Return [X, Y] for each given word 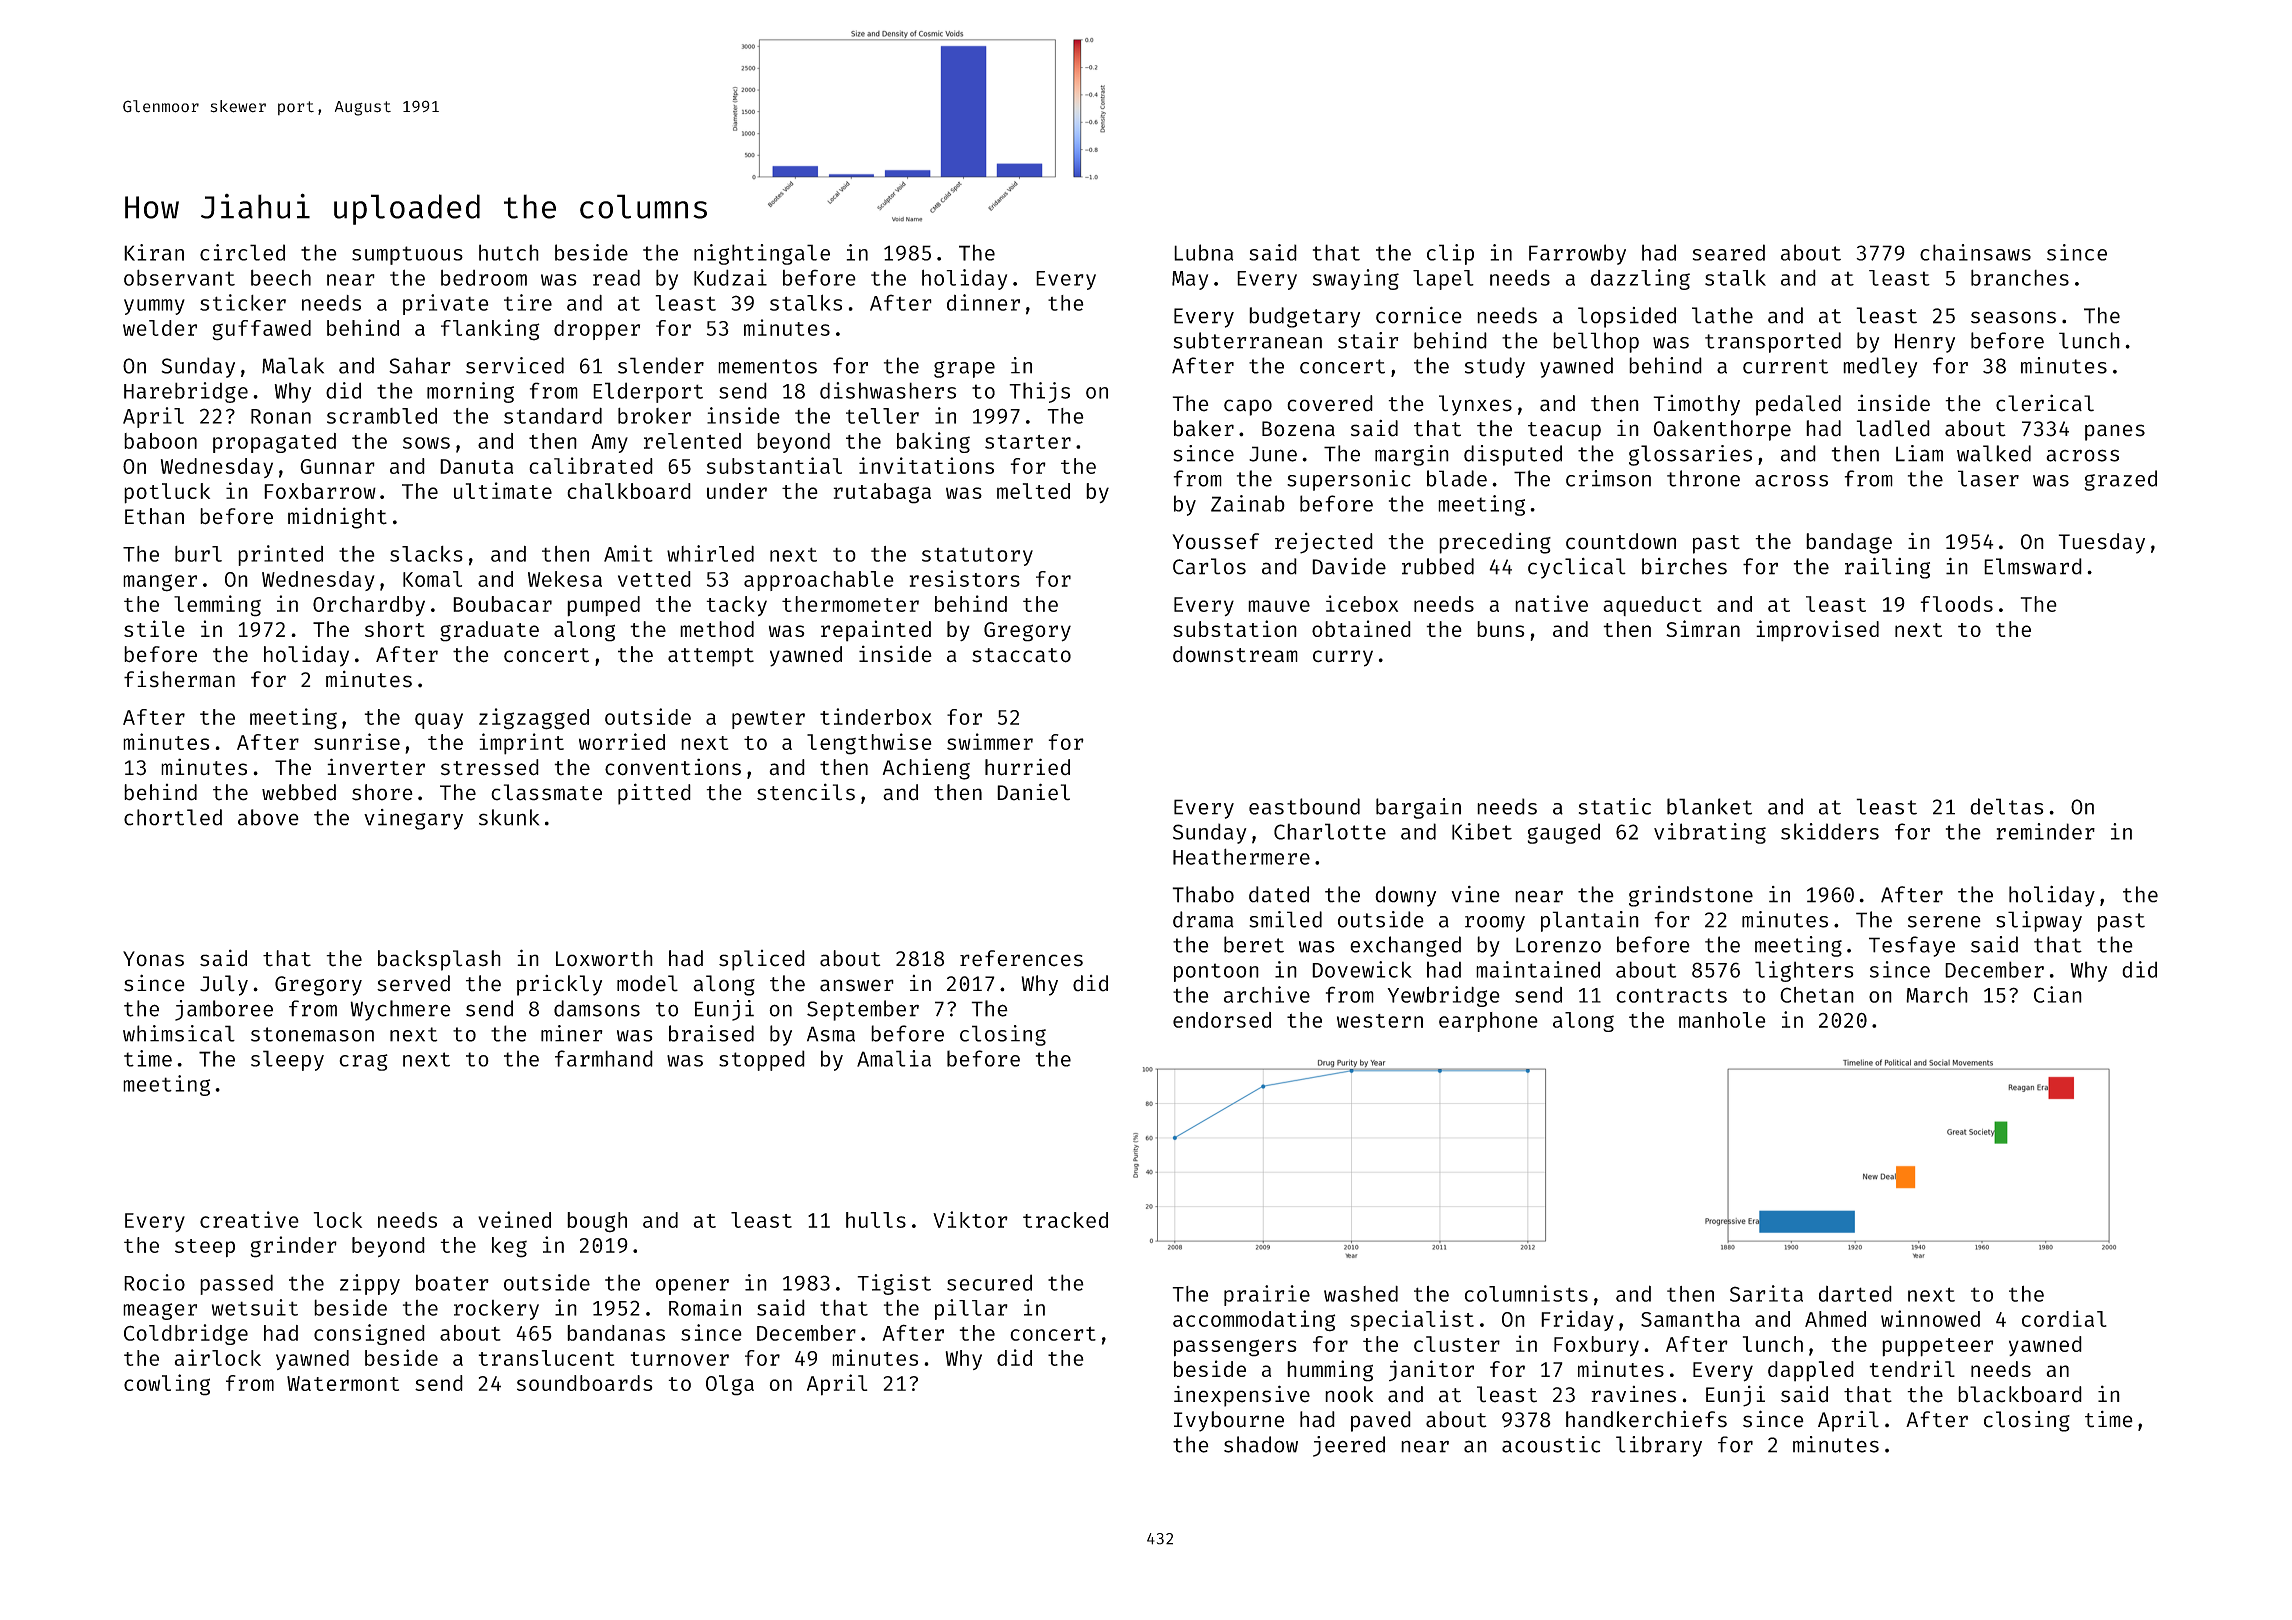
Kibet [1482, 831]
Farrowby [1577, 254]
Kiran [154, 252]
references [1021, 958]
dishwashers [888, 390]
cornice [1419, 315]
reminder [2045, 831]
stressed [490, 767]
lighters [1804, 971]
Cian [2058, 994]
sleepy [287, 1060]
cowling [167, 1385]
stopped [762, 1060]
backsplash [439, 960]
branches [2020, 277]
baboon [160, 441]
